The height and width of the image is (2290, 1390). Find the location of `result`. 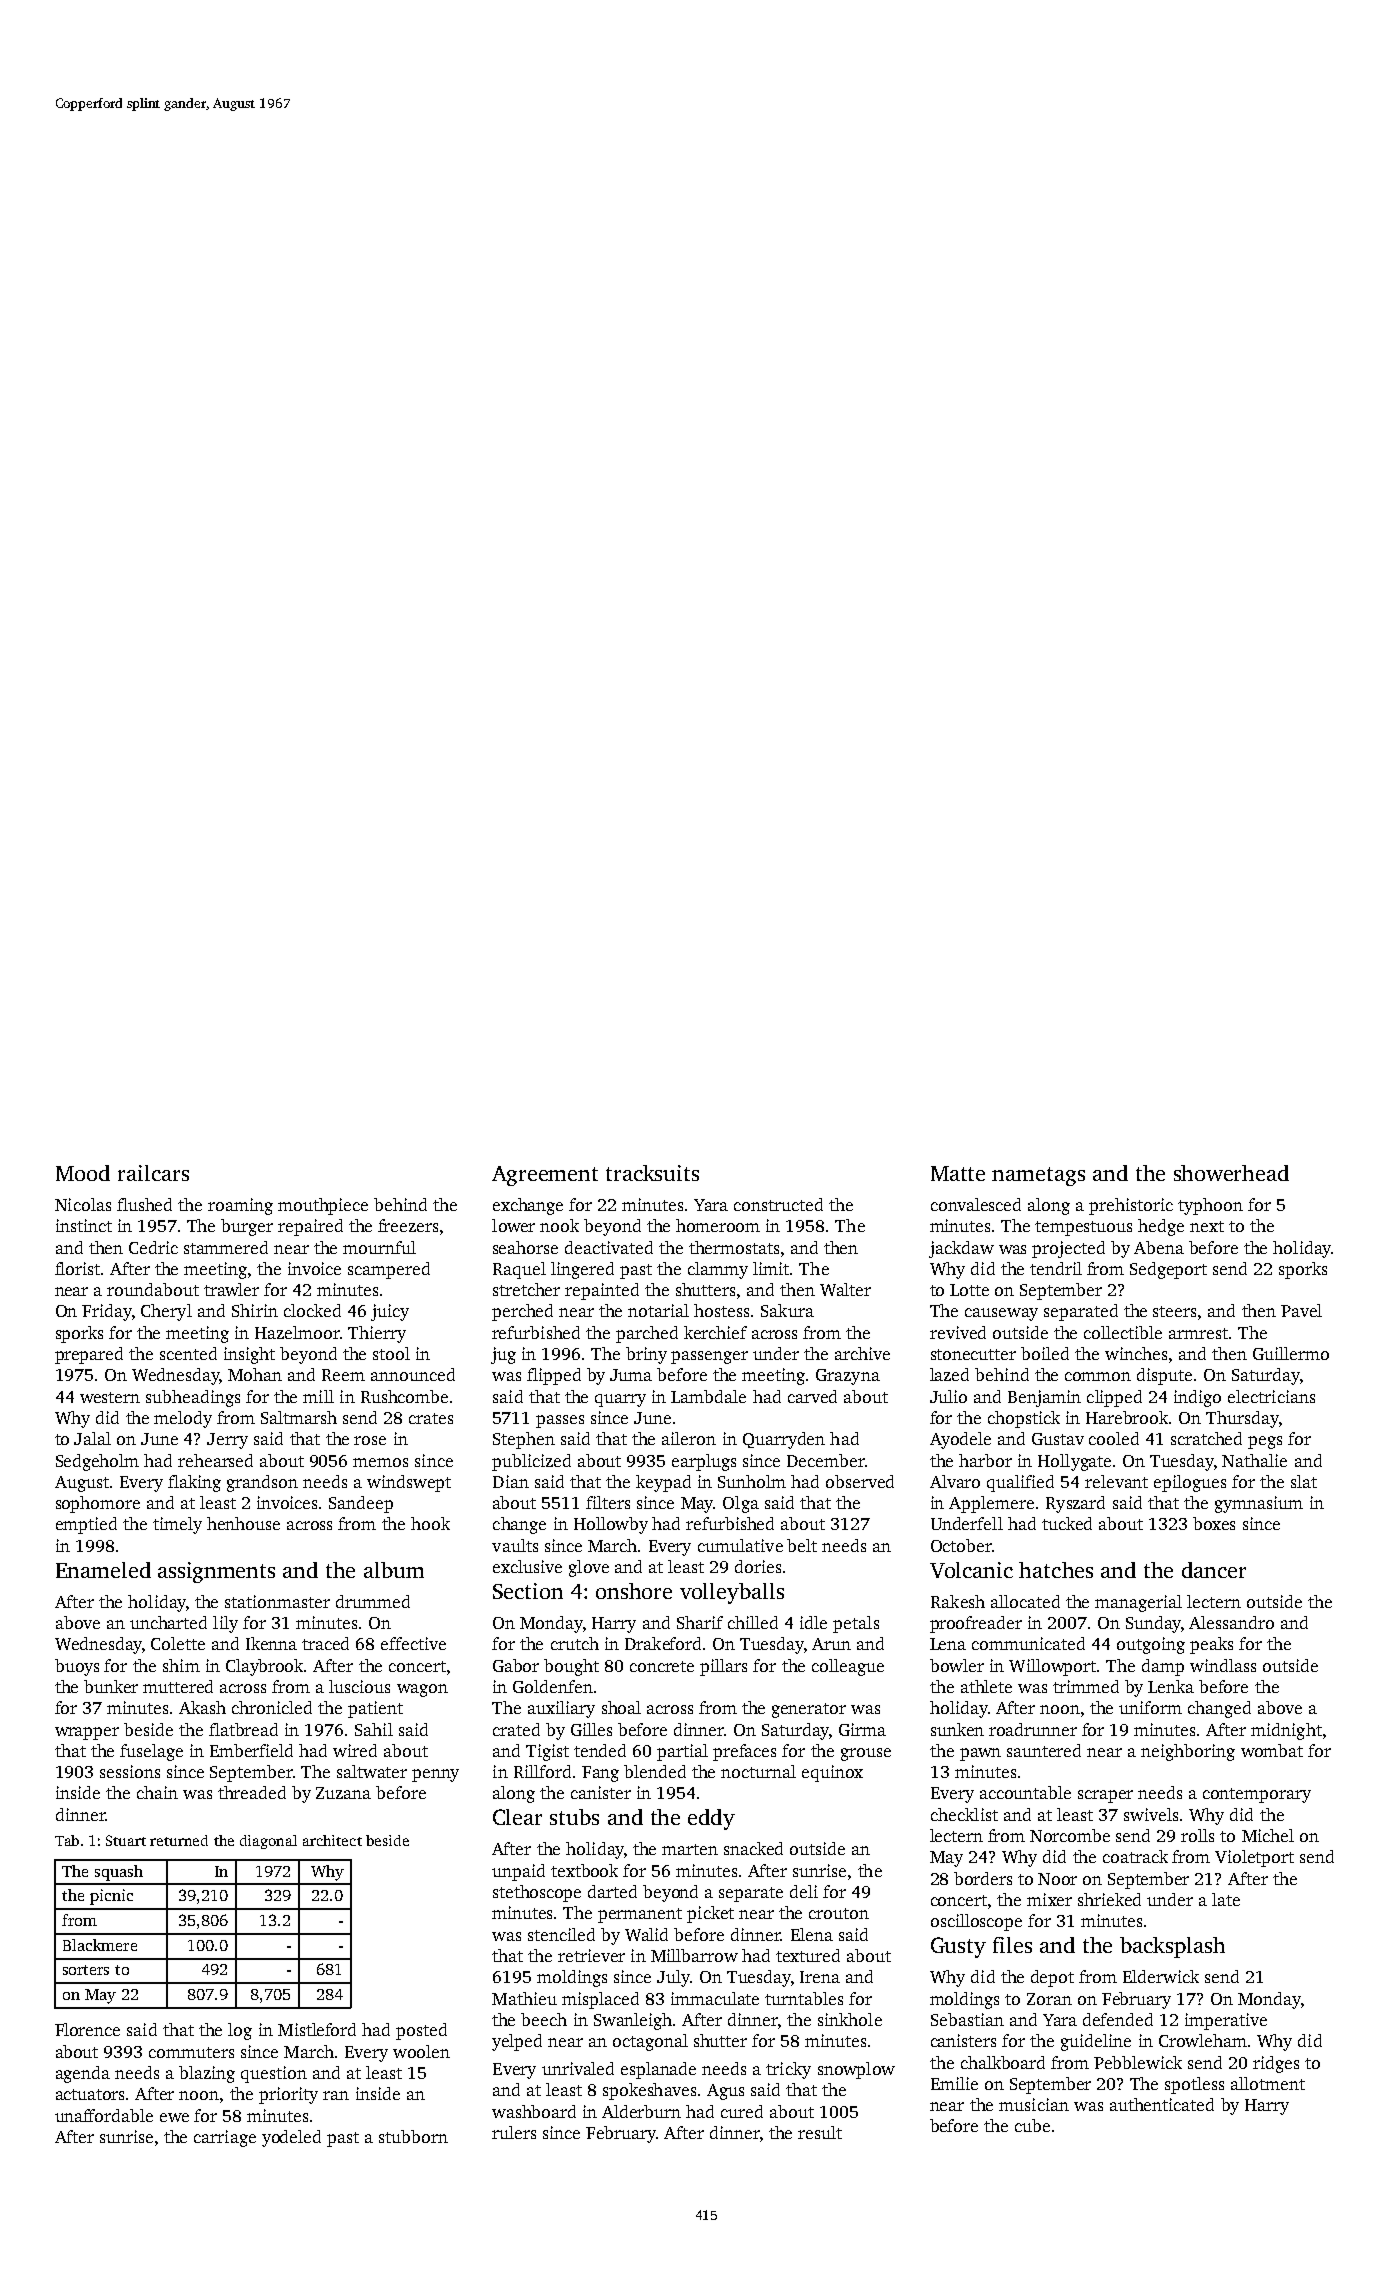

result is located at coordinates (820, 2132).
